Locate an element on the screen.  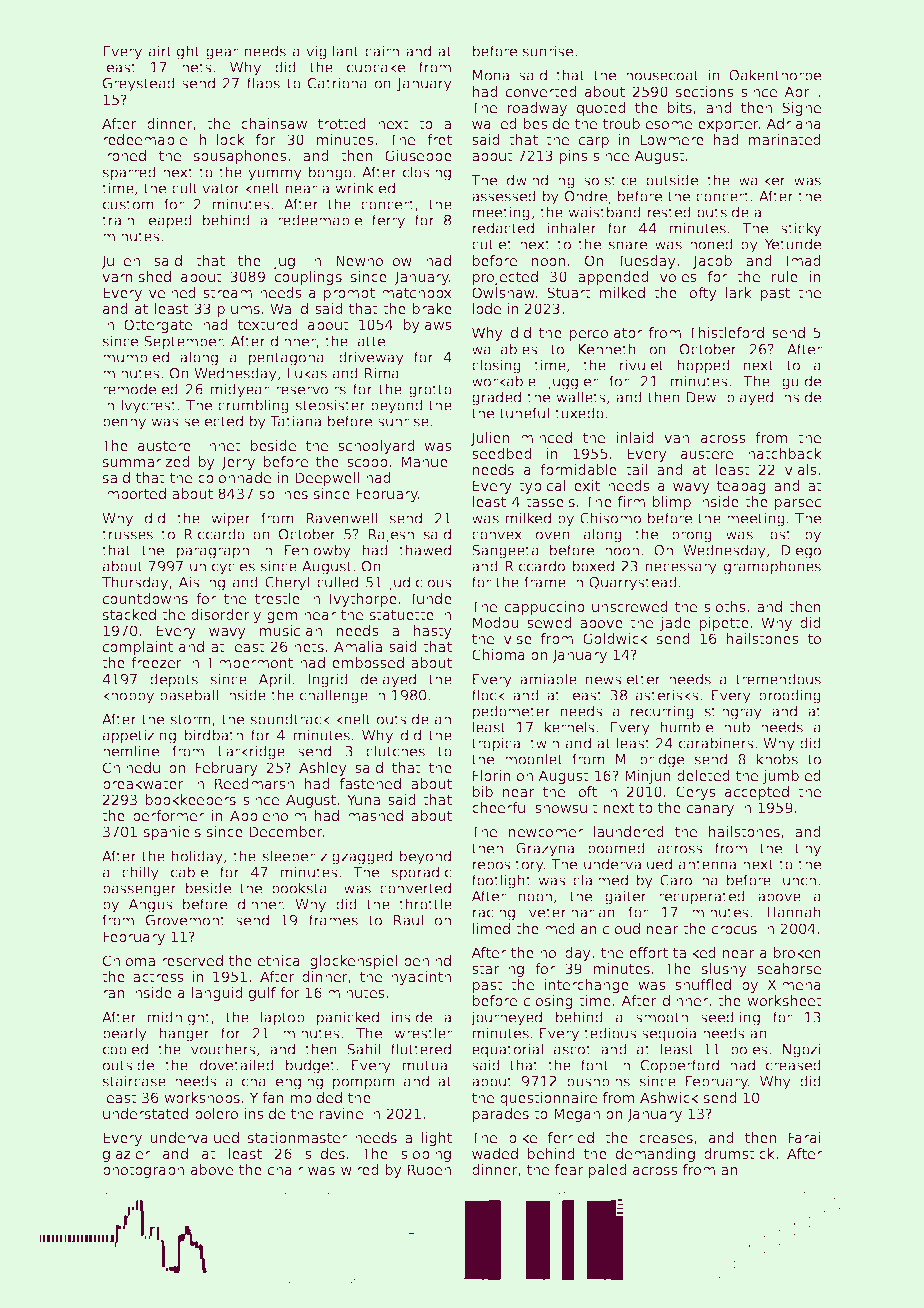
ironed is located at coordinates (124, 155).
